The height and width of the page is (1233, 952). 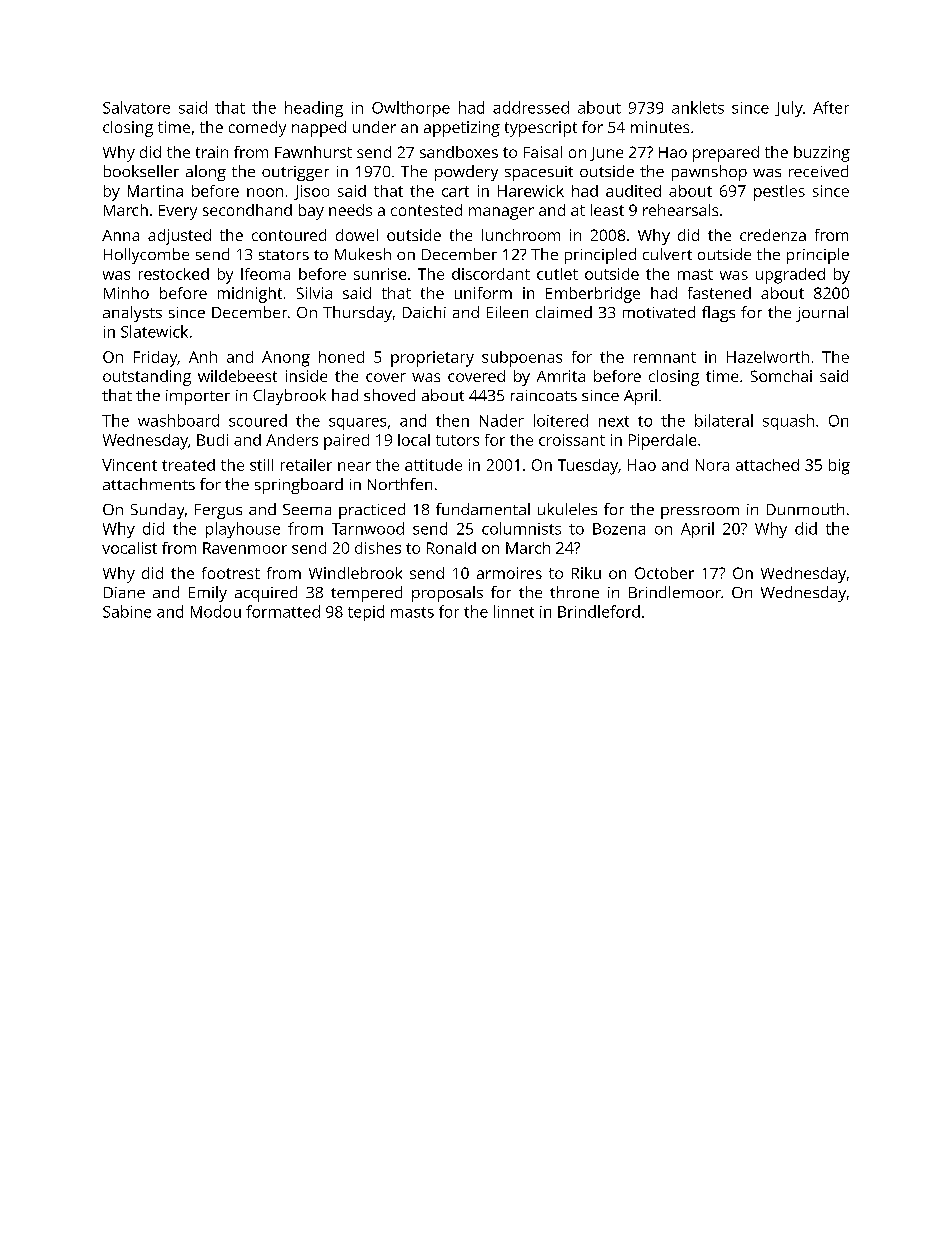 I want to click on fastened, so click(x=719, y=293).
